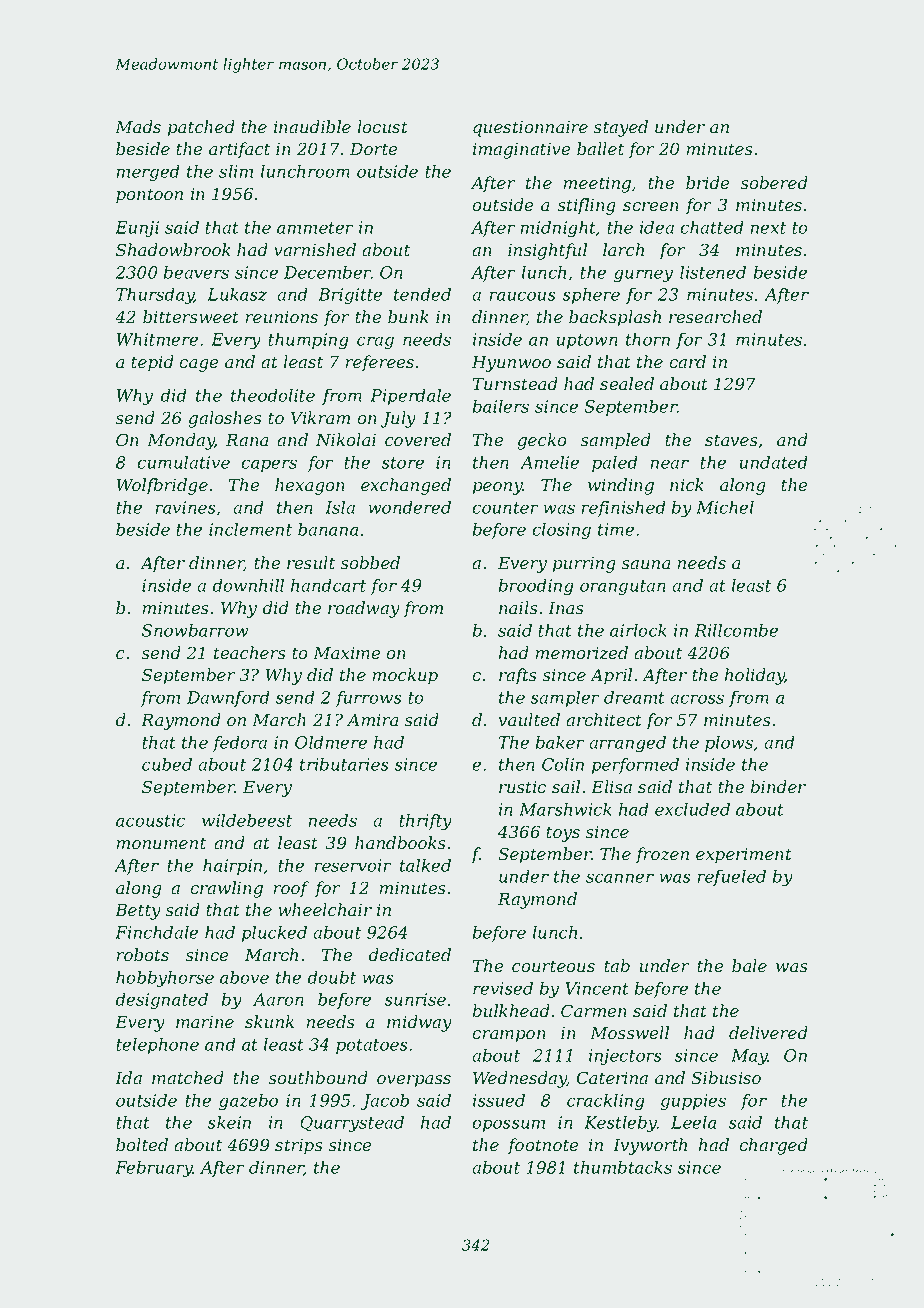 This page has width=924, height=1308. What do you see at coordinates (157, 1045) in the page?
I see `telephone` at bounding box center [157, 1045].
